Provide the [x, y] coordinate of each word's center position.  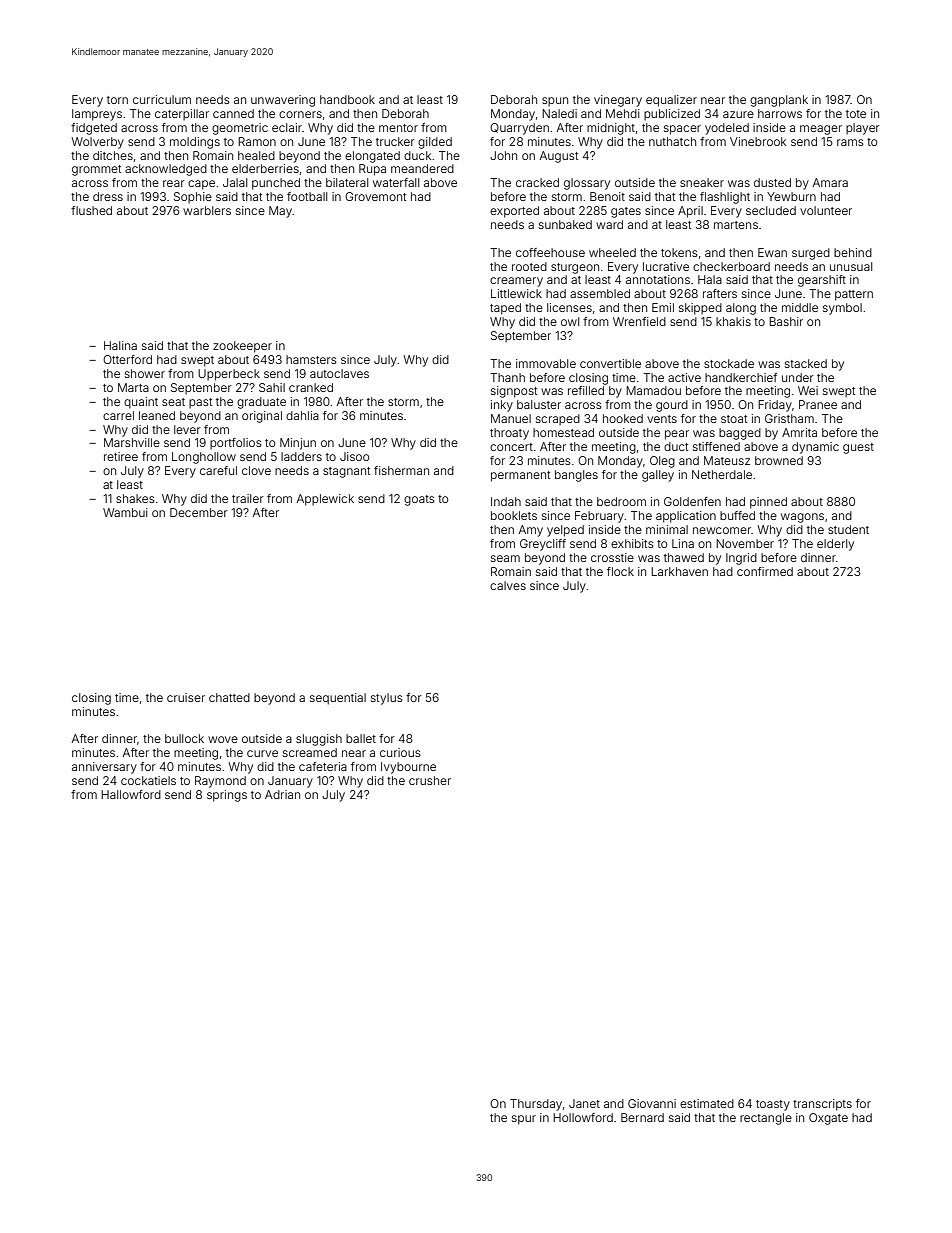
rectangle [766, 1119]
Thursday [536, 1105]
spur [524, 1120]
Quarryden [519, 129]
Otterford [127, 359]
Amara [830, 182]
